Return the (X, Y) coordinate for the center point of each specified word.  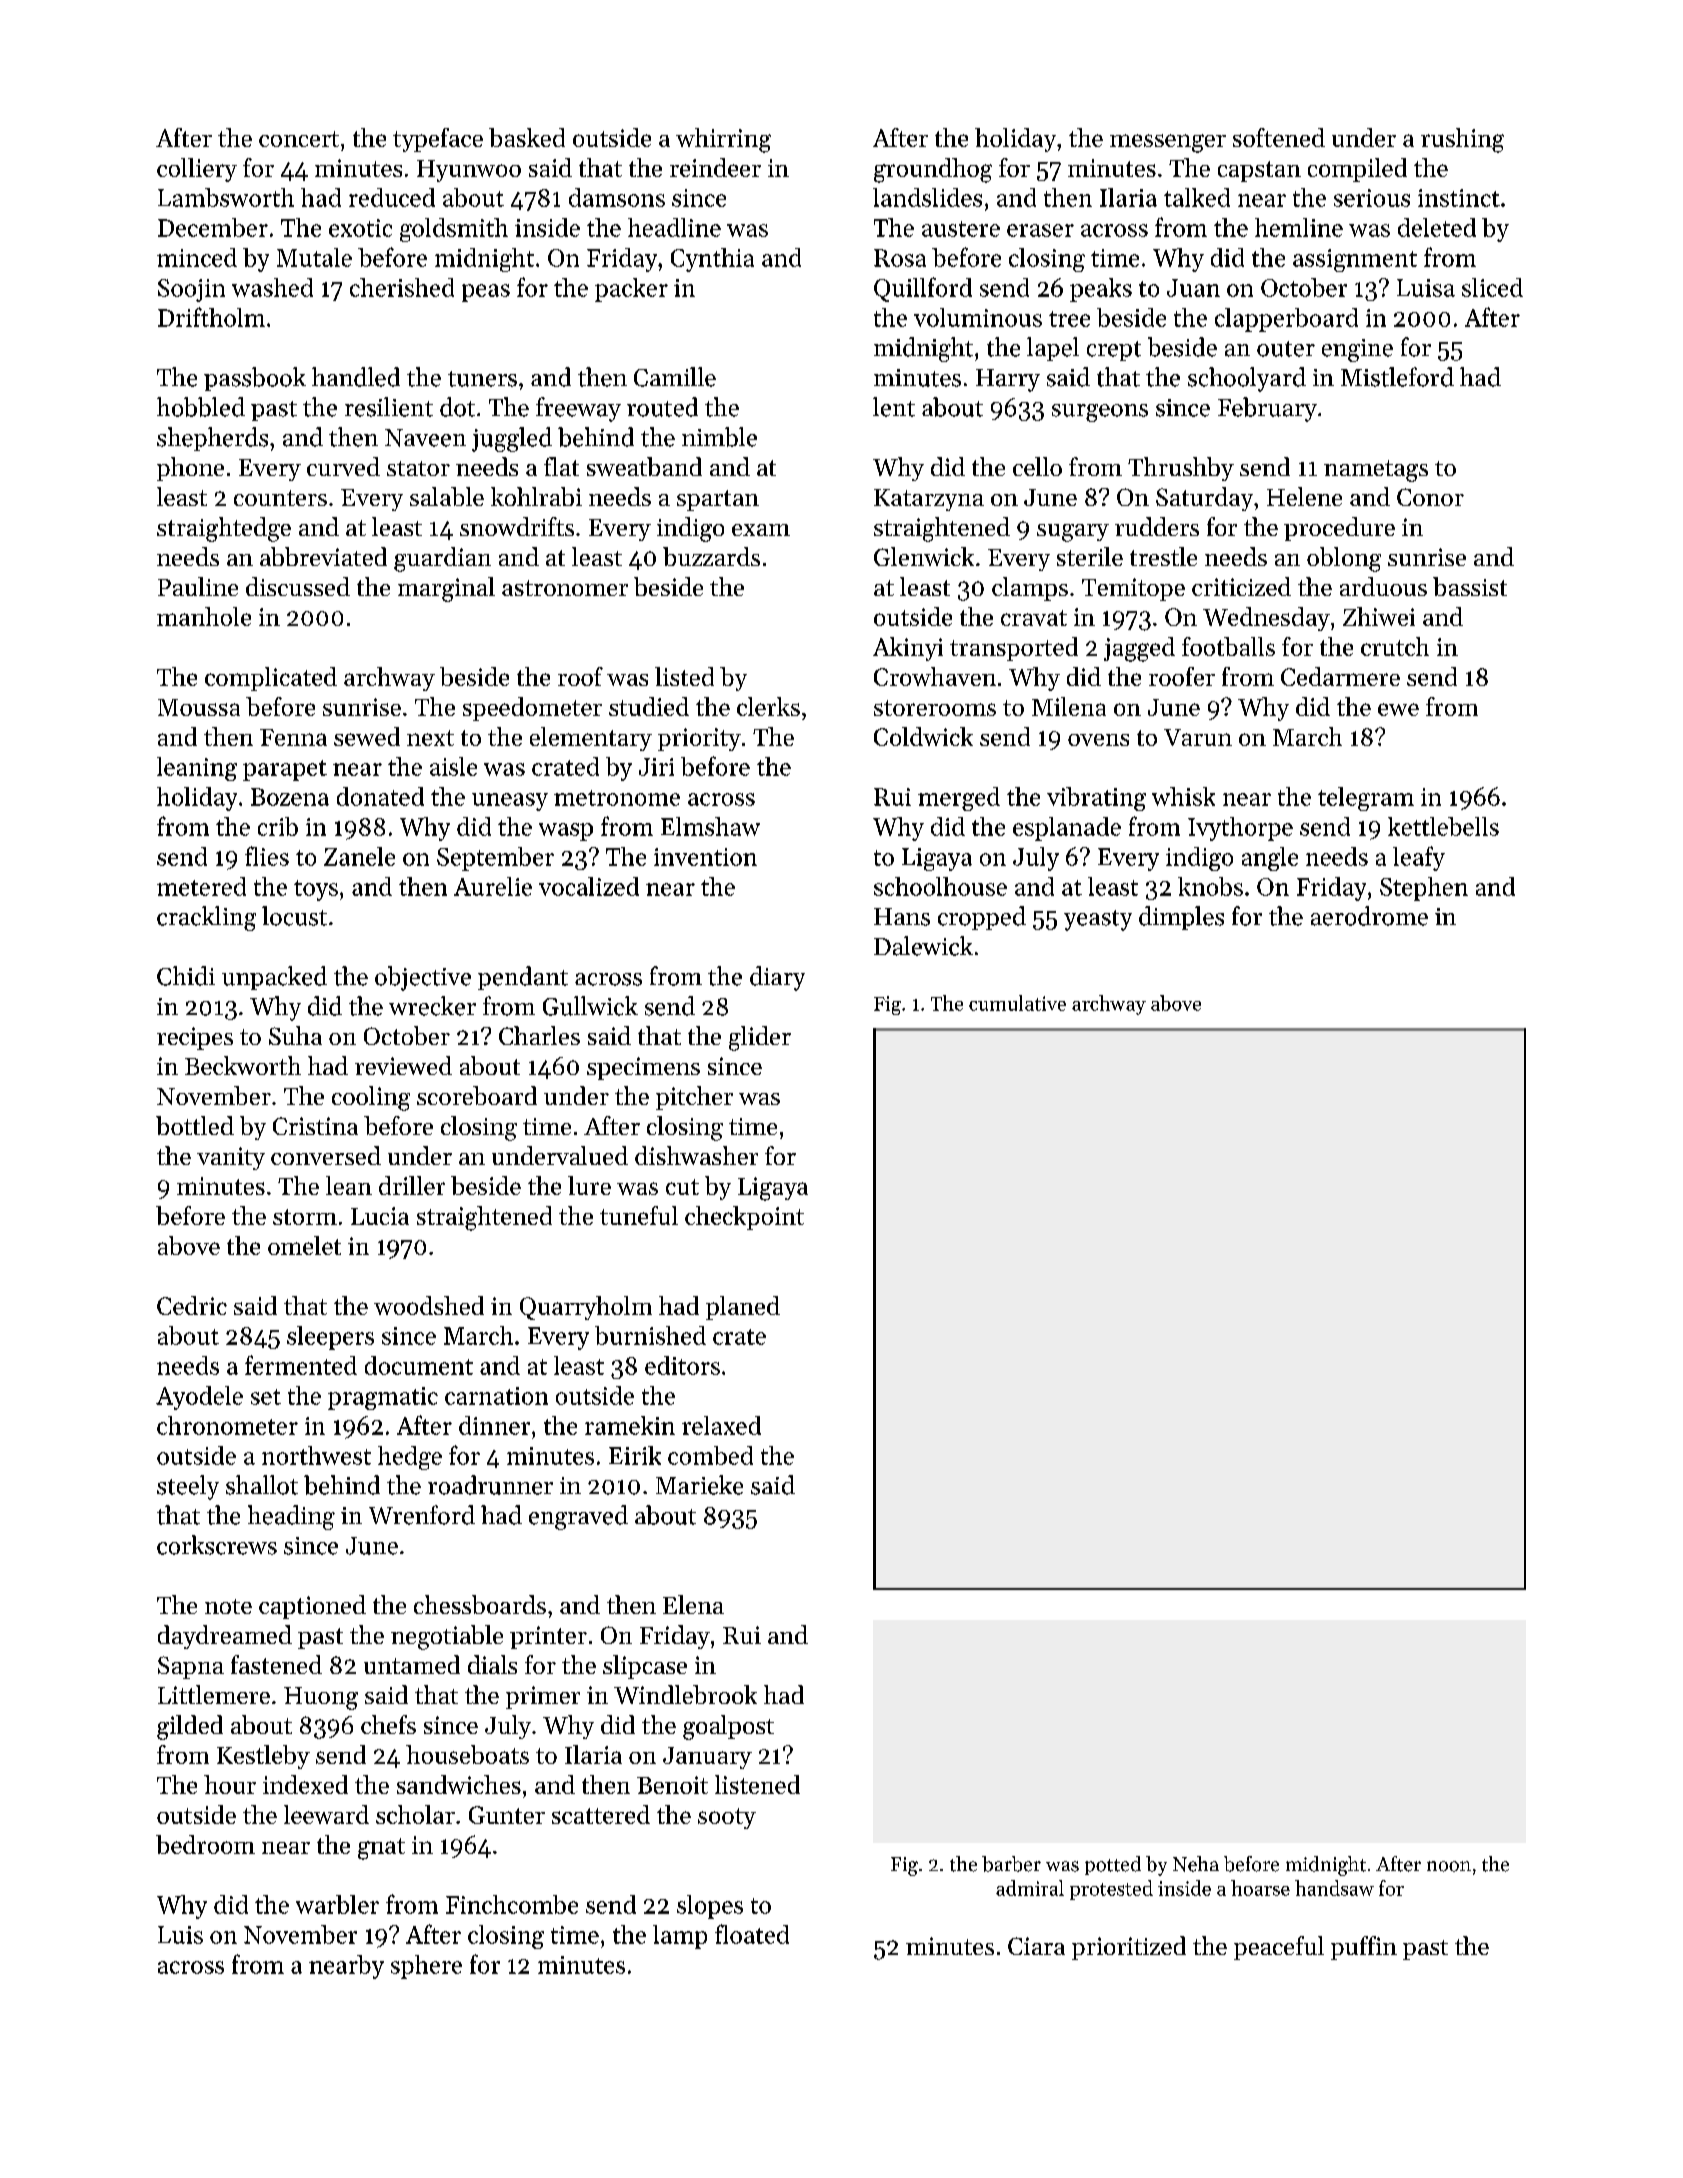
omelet (304, 1245)
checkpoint (744, 1218)
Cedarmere (1340, 676)
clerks (768, 706)
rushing (1462, 140)
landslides (927, 197)
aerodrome (1369, 916)
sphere (426, 1967)
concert (299, 139)
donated (380, 796)
